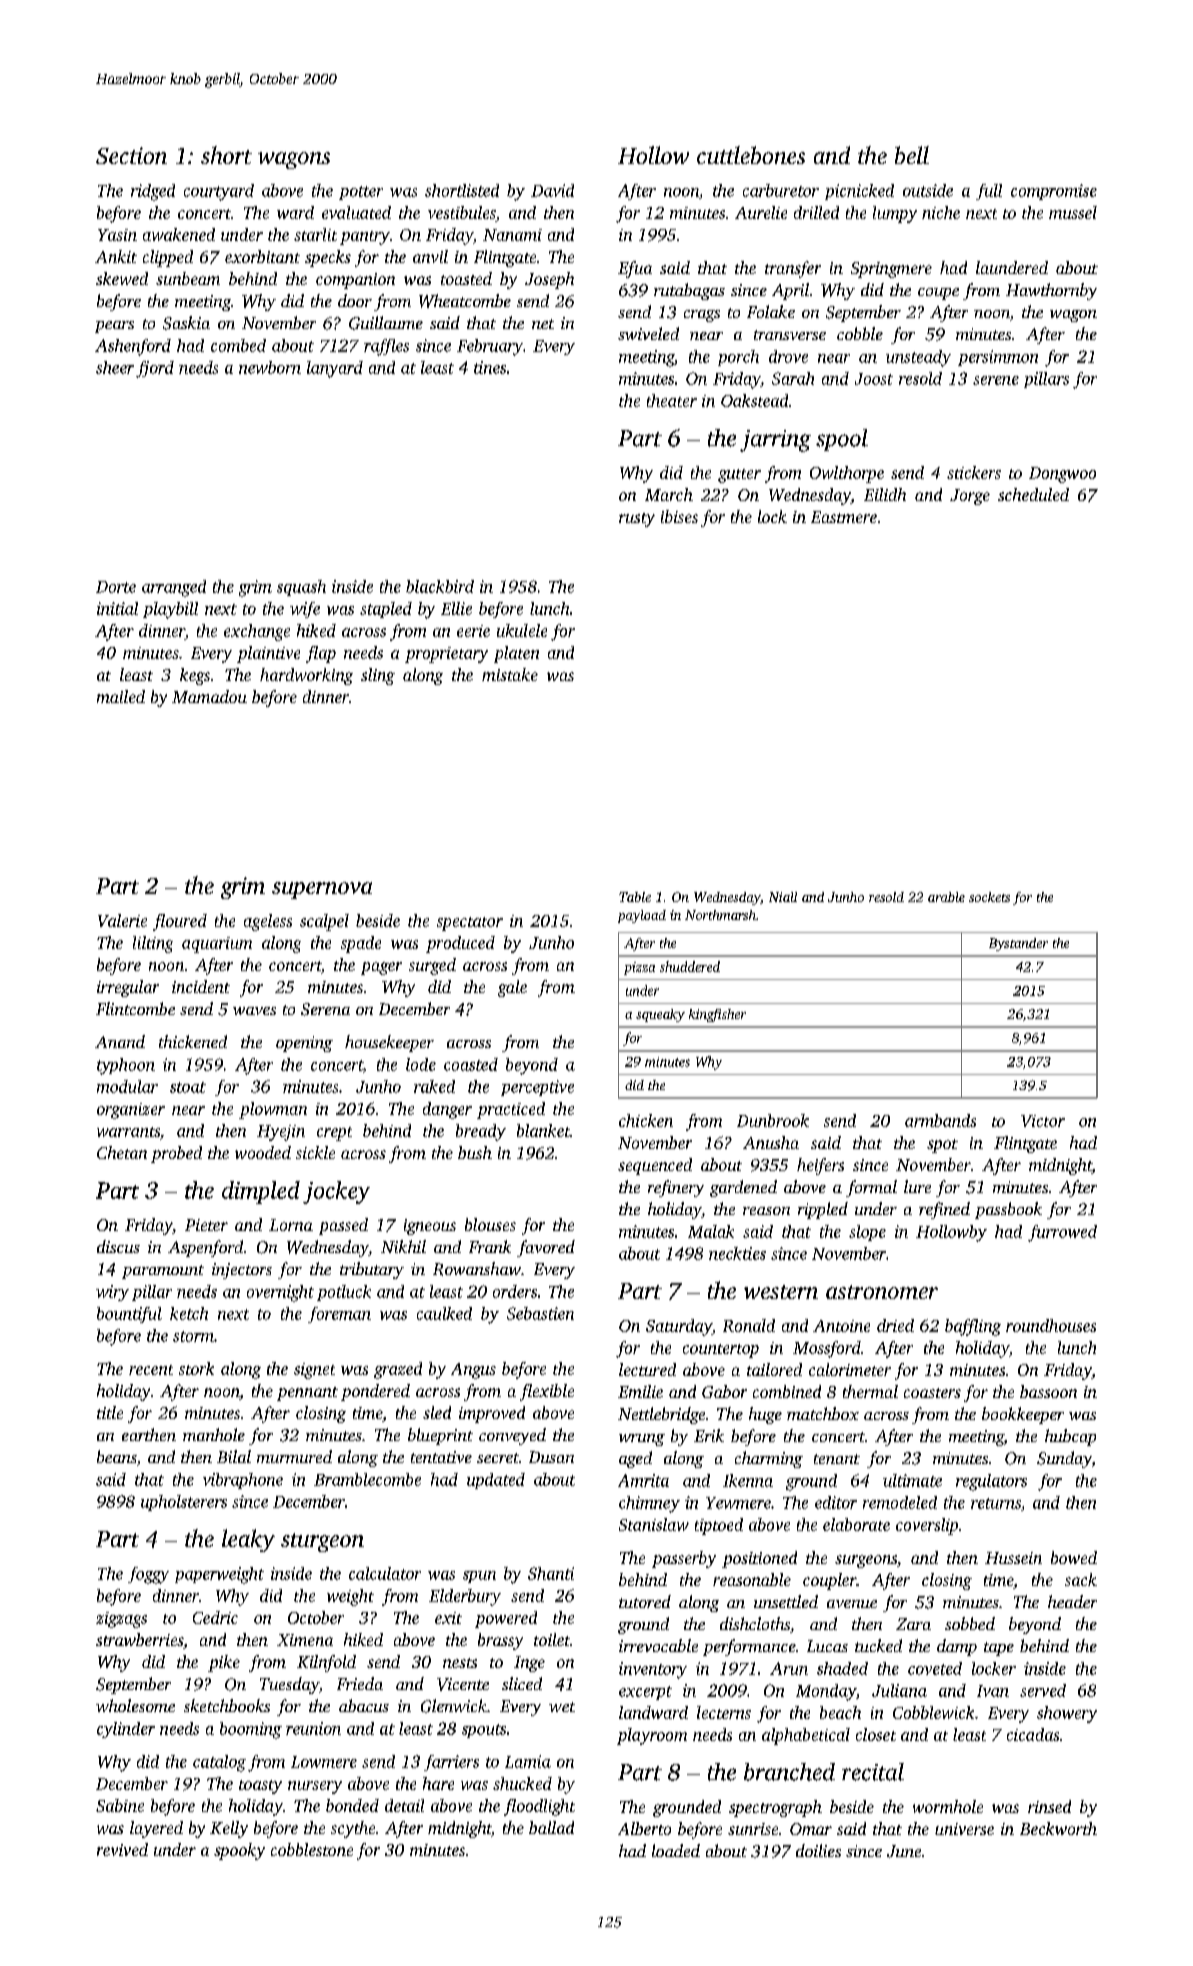 The width and height of the page is (1193, 1966). Describe the element at coordinates (551, 1827) in the page. I see `ballad` at that location.
